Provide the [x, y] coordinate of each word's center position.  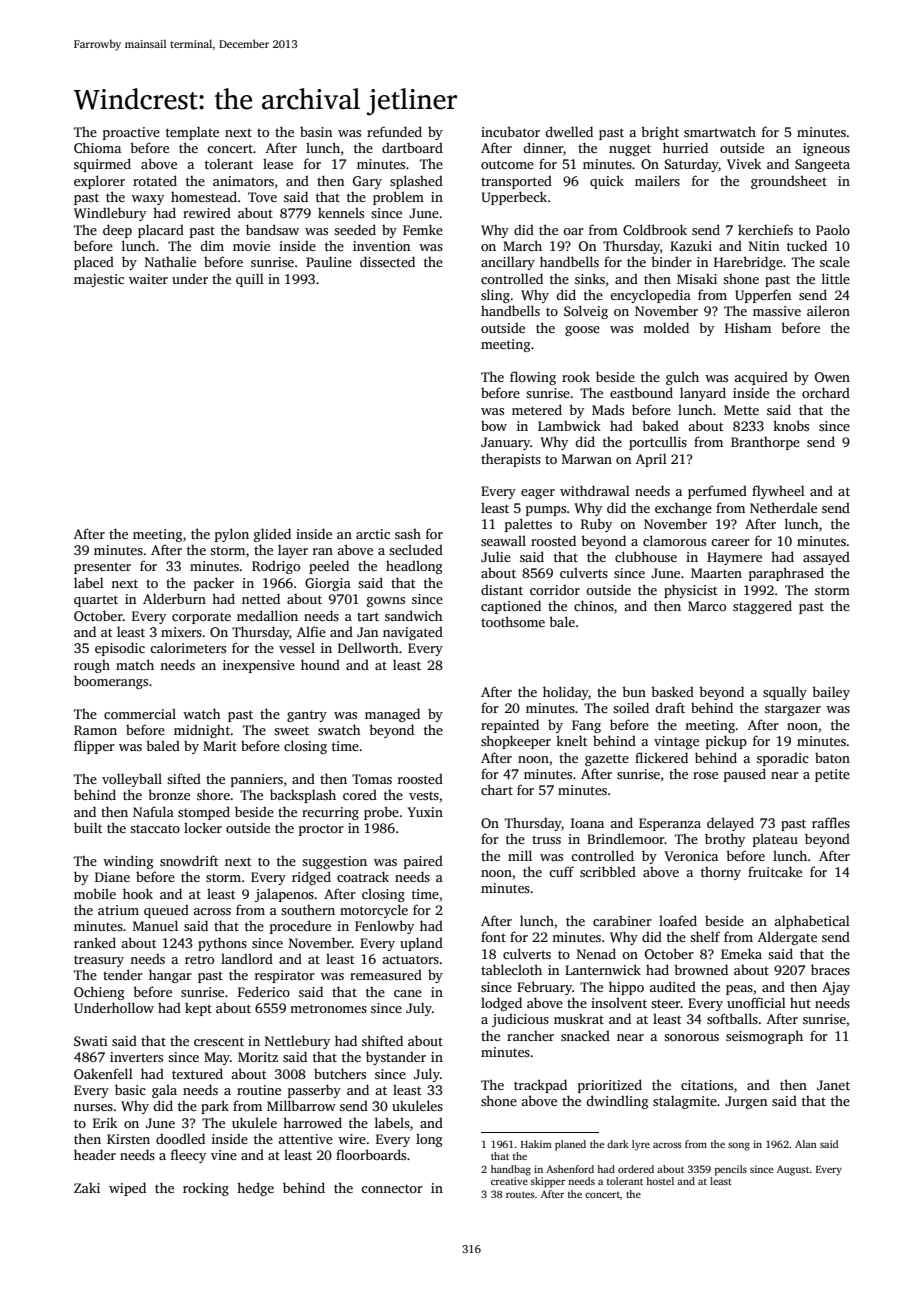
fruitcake [775, 871]
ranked [95, 942]
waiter [148, 279]
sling [495, 296]
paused [745, 775]
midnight [202, 731]
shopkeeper [516, 742]
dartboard [412, 147]
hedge [255, 1189]
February [544, 988]
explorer [99, 182]
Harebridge [748, 263]
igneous [826, 149]
